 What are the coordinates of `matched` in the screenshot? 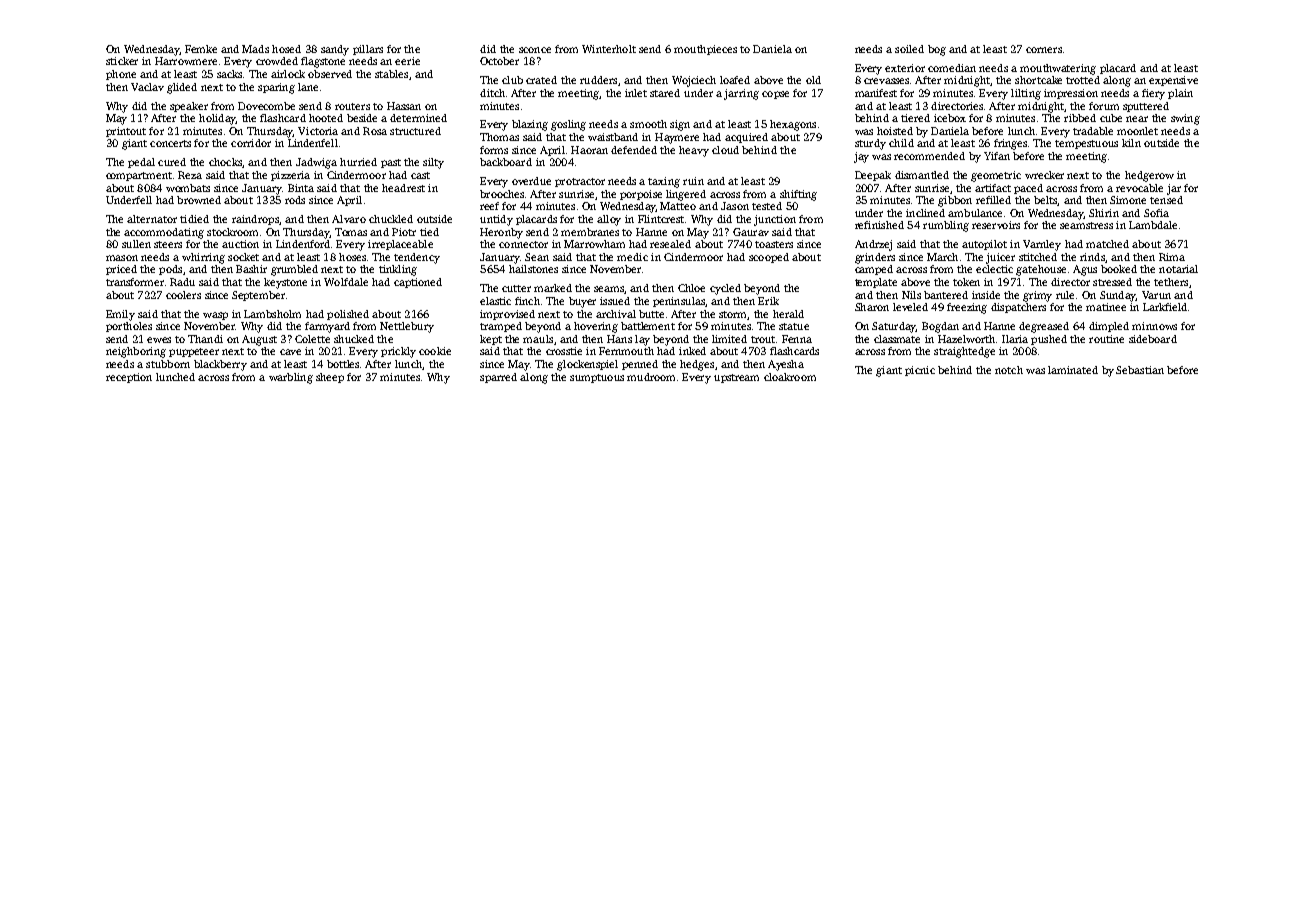 It's located at (1107, 244).
